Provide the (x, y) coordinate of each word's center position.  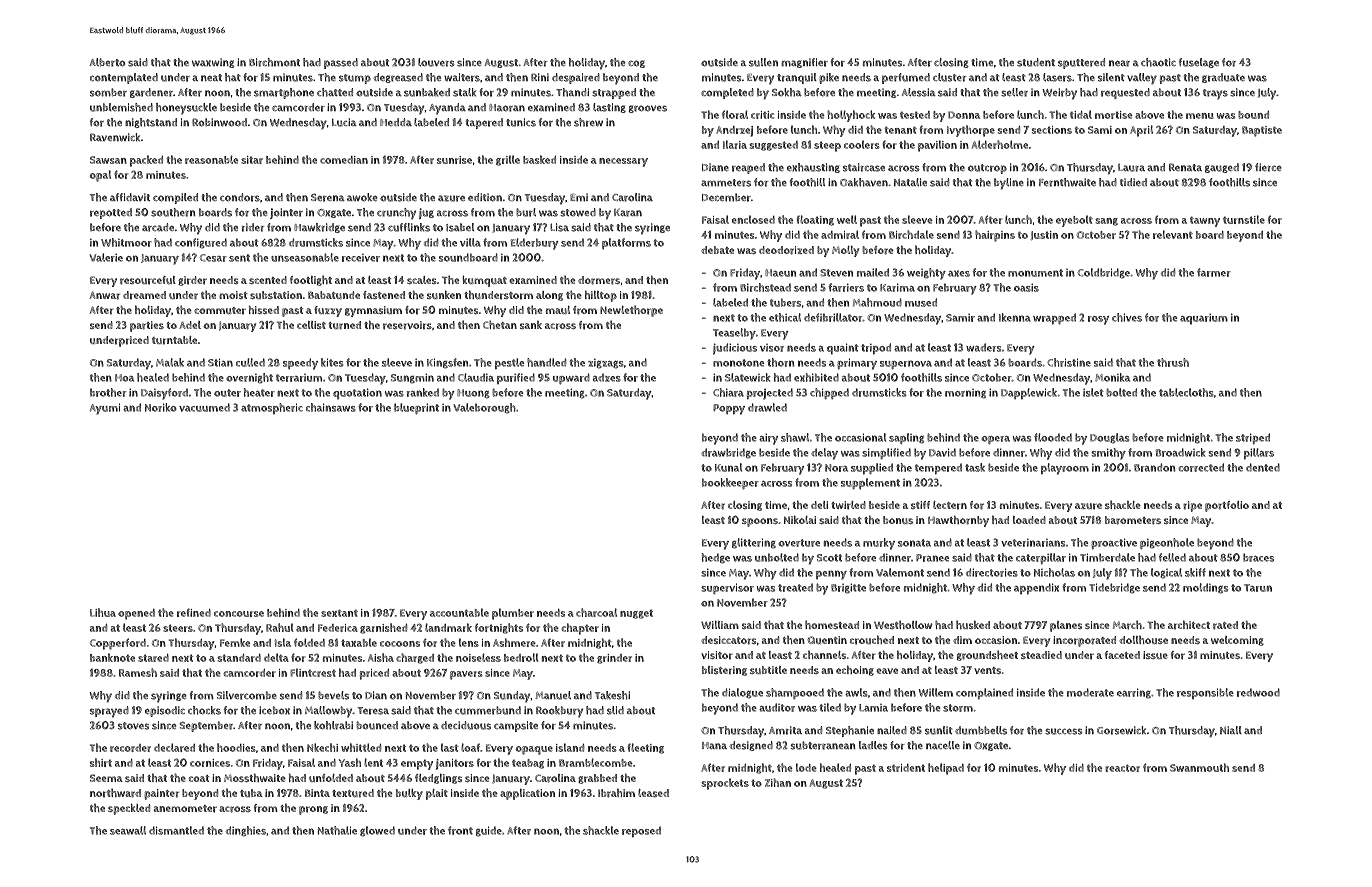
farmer (1214, 272)
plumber (513, 614)
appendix (1036, 588)
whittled (361, 747)
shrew (588, 122)
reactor (1122, 768)
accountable (459, 612)
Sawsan (108, 160)
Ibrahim (616, 793)
